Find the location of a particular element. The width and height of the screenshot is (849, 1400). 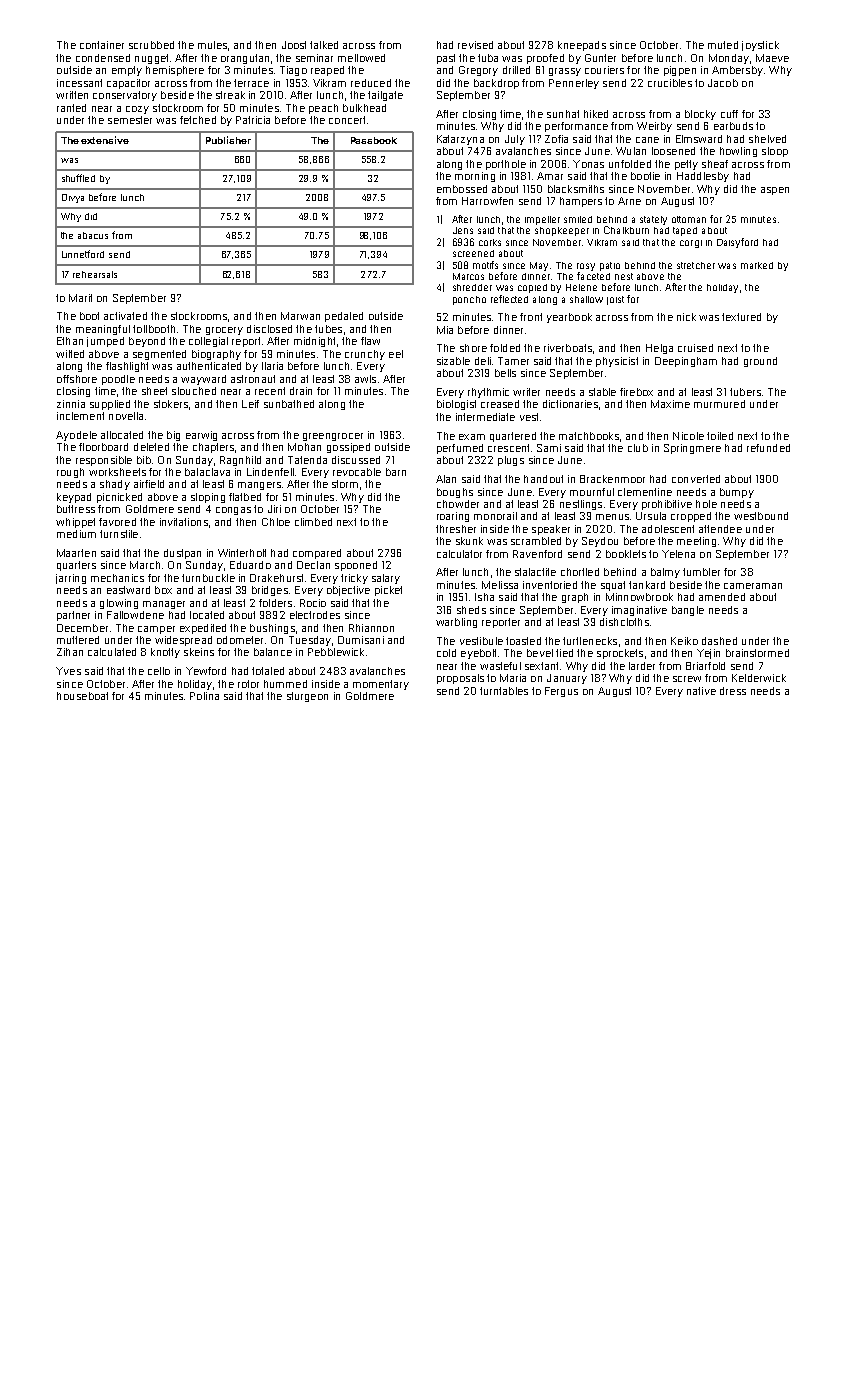

warbling is located at coordinates (456, 623).
